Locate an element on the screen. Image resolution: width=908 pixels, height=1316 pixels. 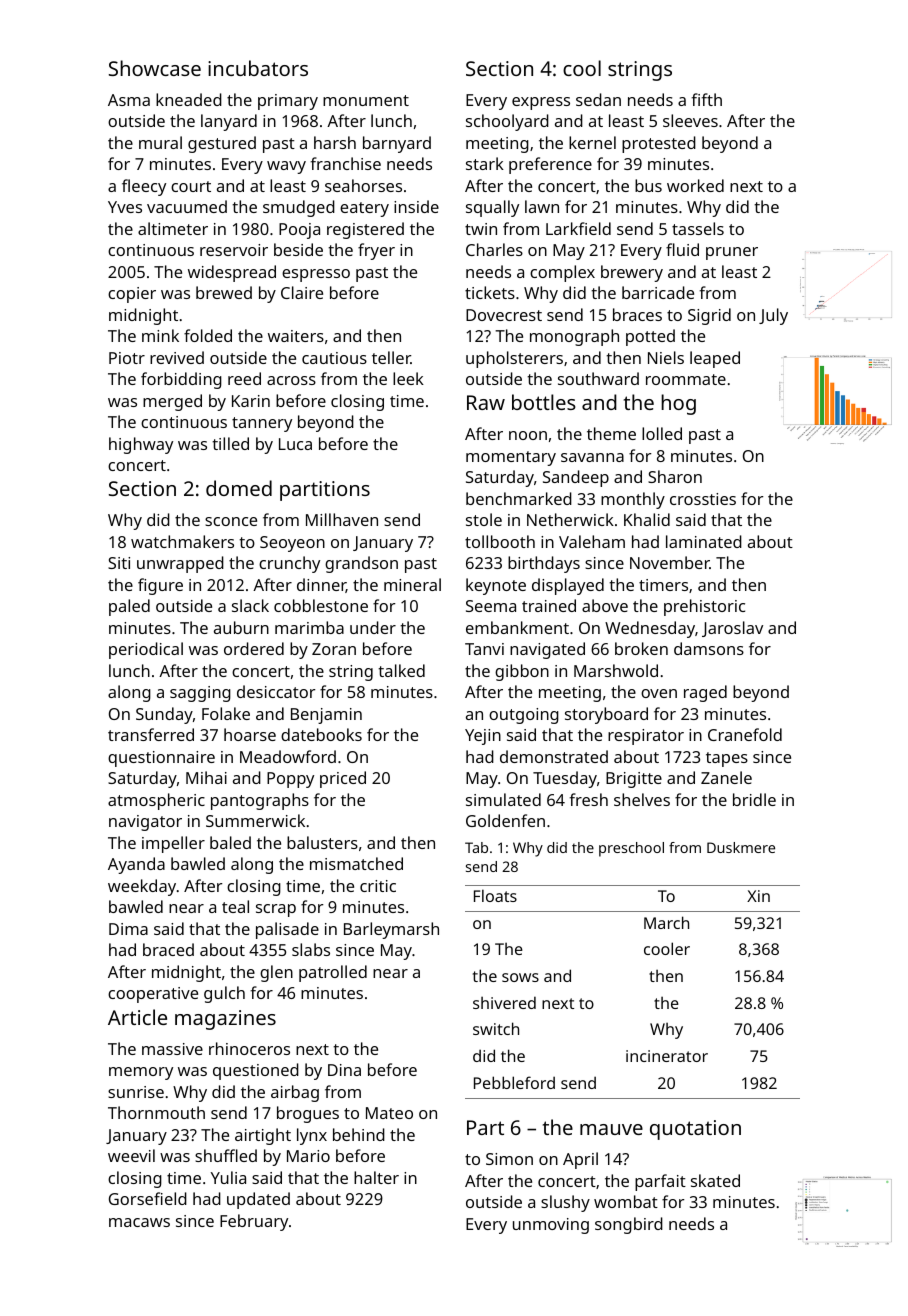
Gorsefield is located at coordinates (148, 1198).
